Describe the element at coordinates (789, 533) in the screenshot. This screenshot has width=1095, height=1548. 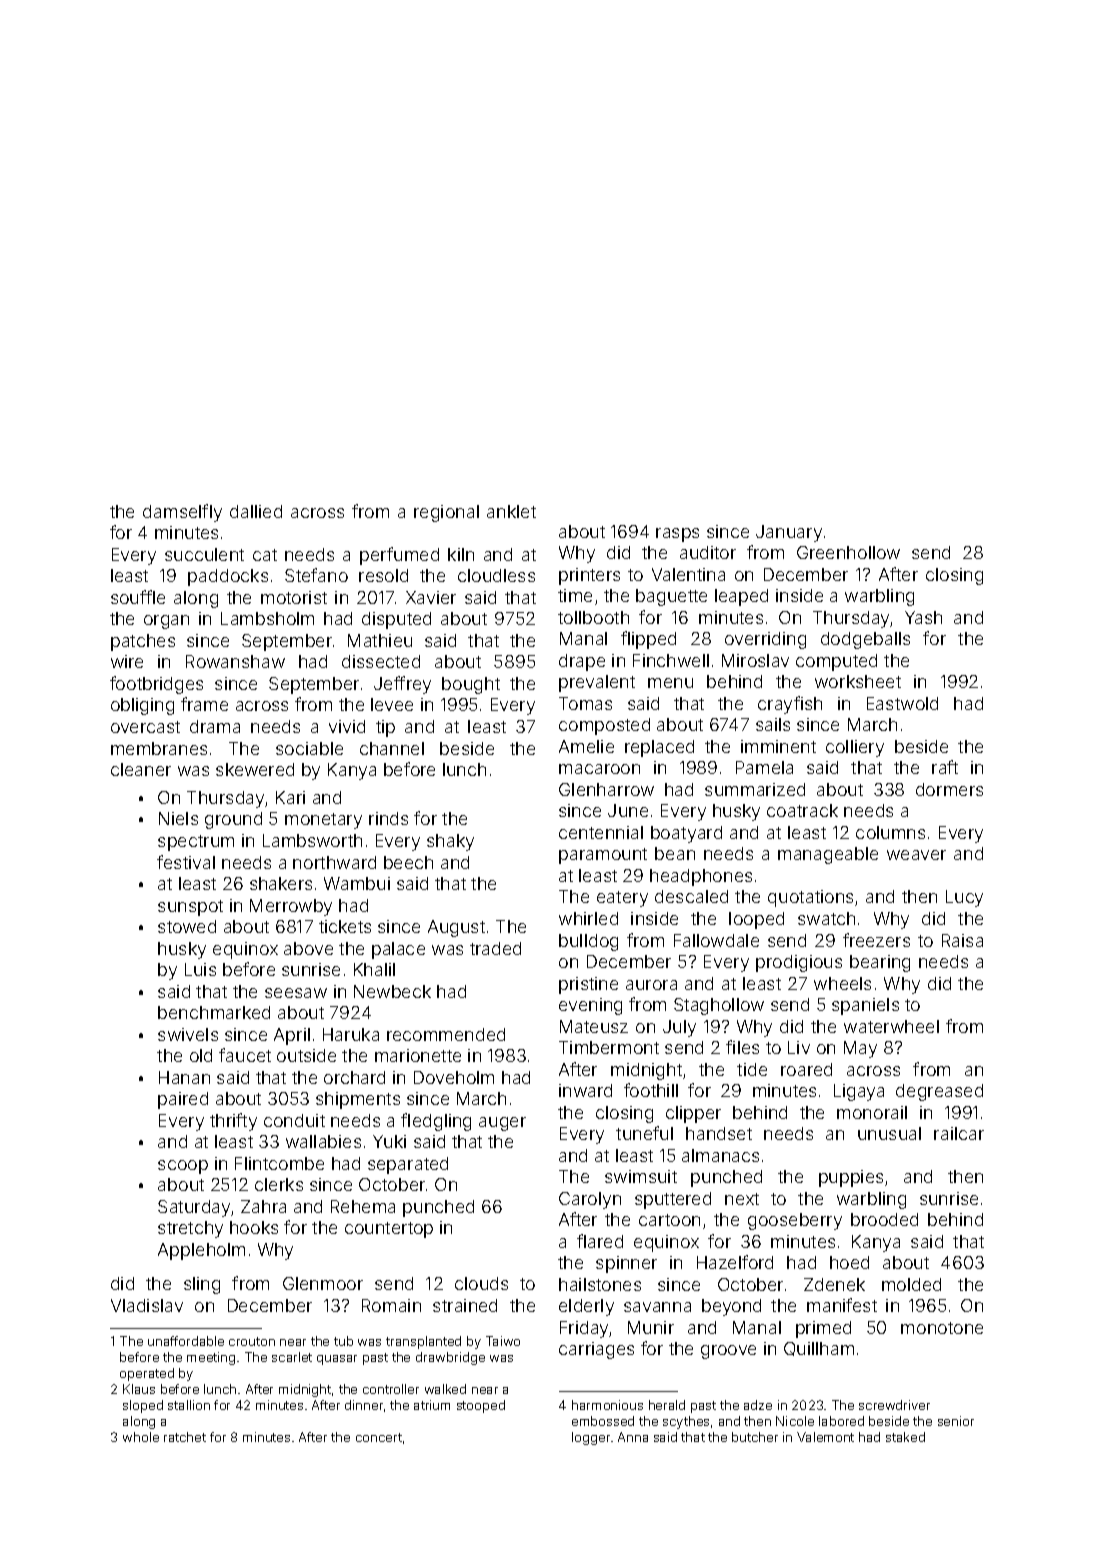
I see `January` at that location.
